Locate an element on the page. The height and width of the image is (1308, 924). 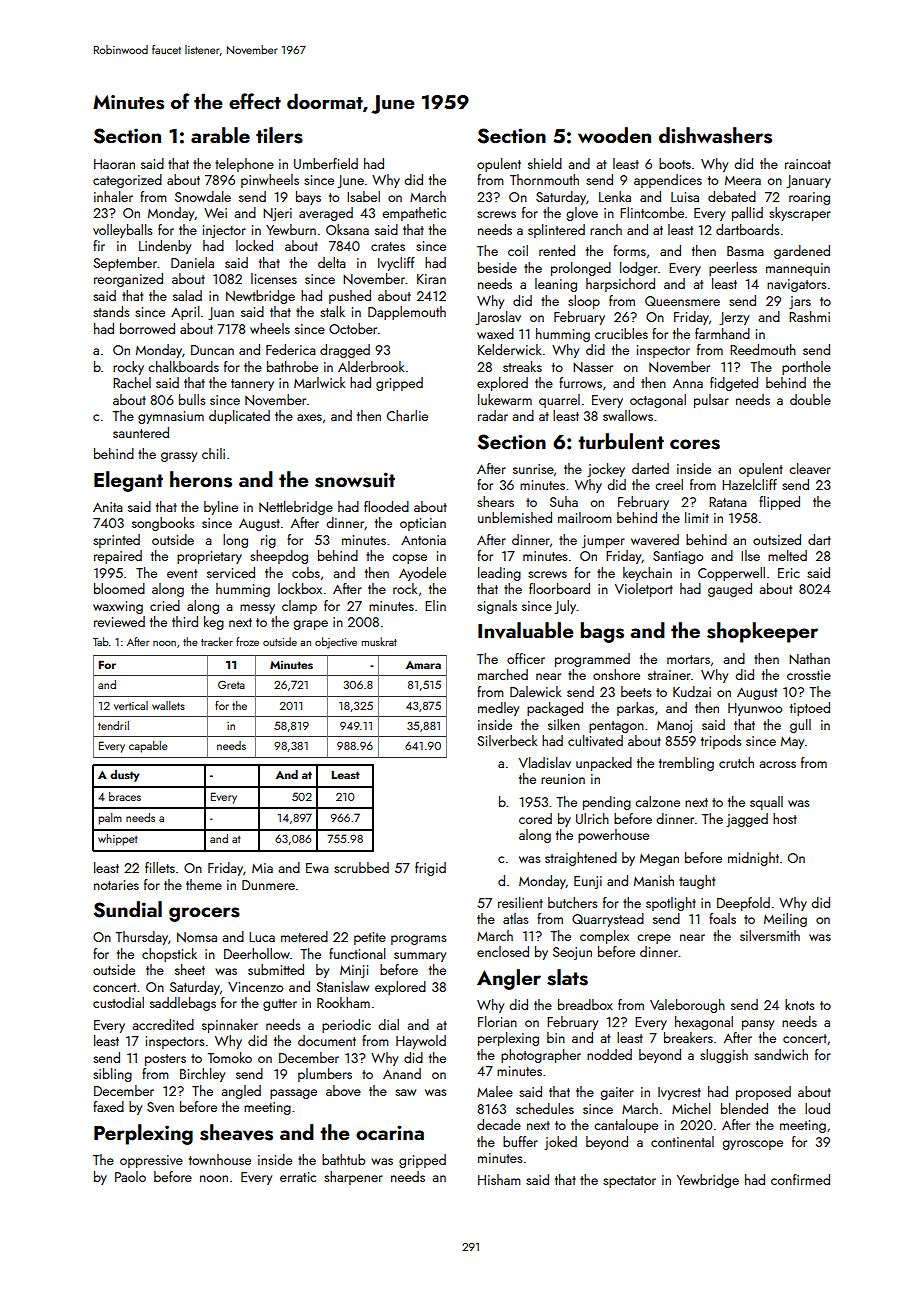
leading is located at coordinates (499, 574).
